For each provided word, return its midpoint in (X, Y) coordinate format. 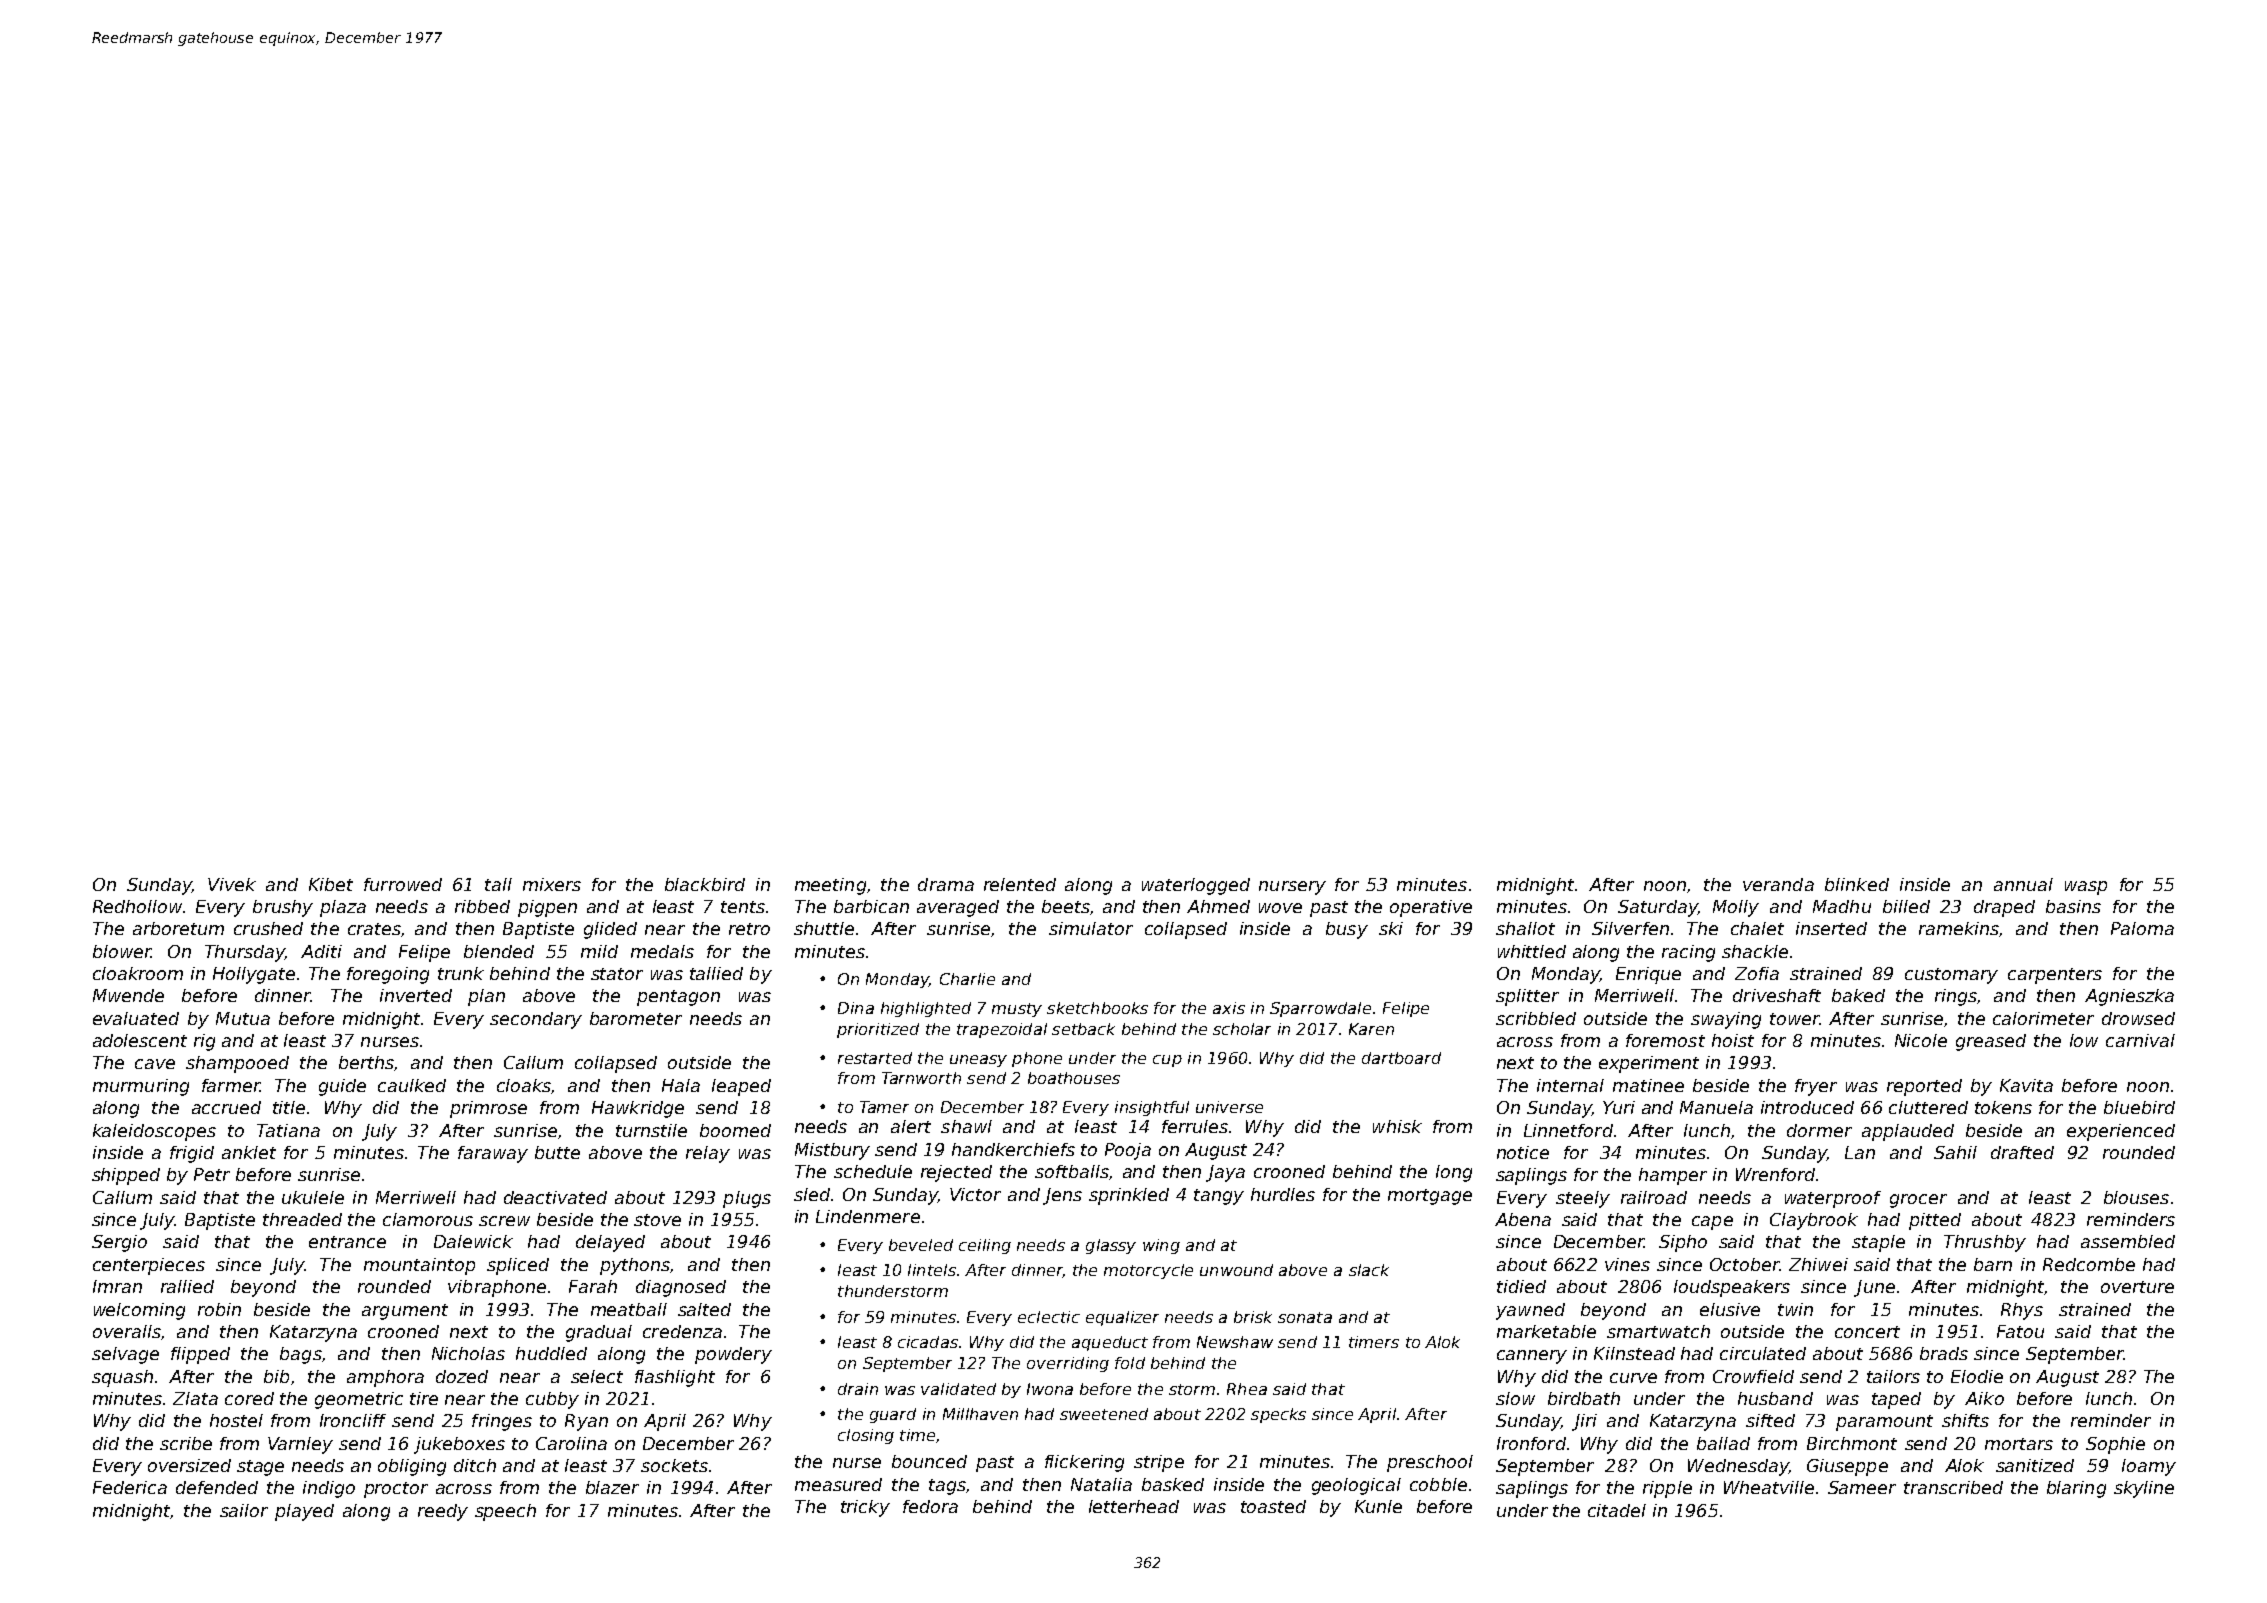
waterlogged (1196, 886)
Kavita (2026, 1085)
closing (866, 1436)
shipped (126, 1176)
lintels (932, 1270)
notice (1523, 1152)
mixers (552, 884)
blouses (2136, 1197)
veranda (1778, 884)
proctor (396, 1490)
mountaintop (419, 1266)
